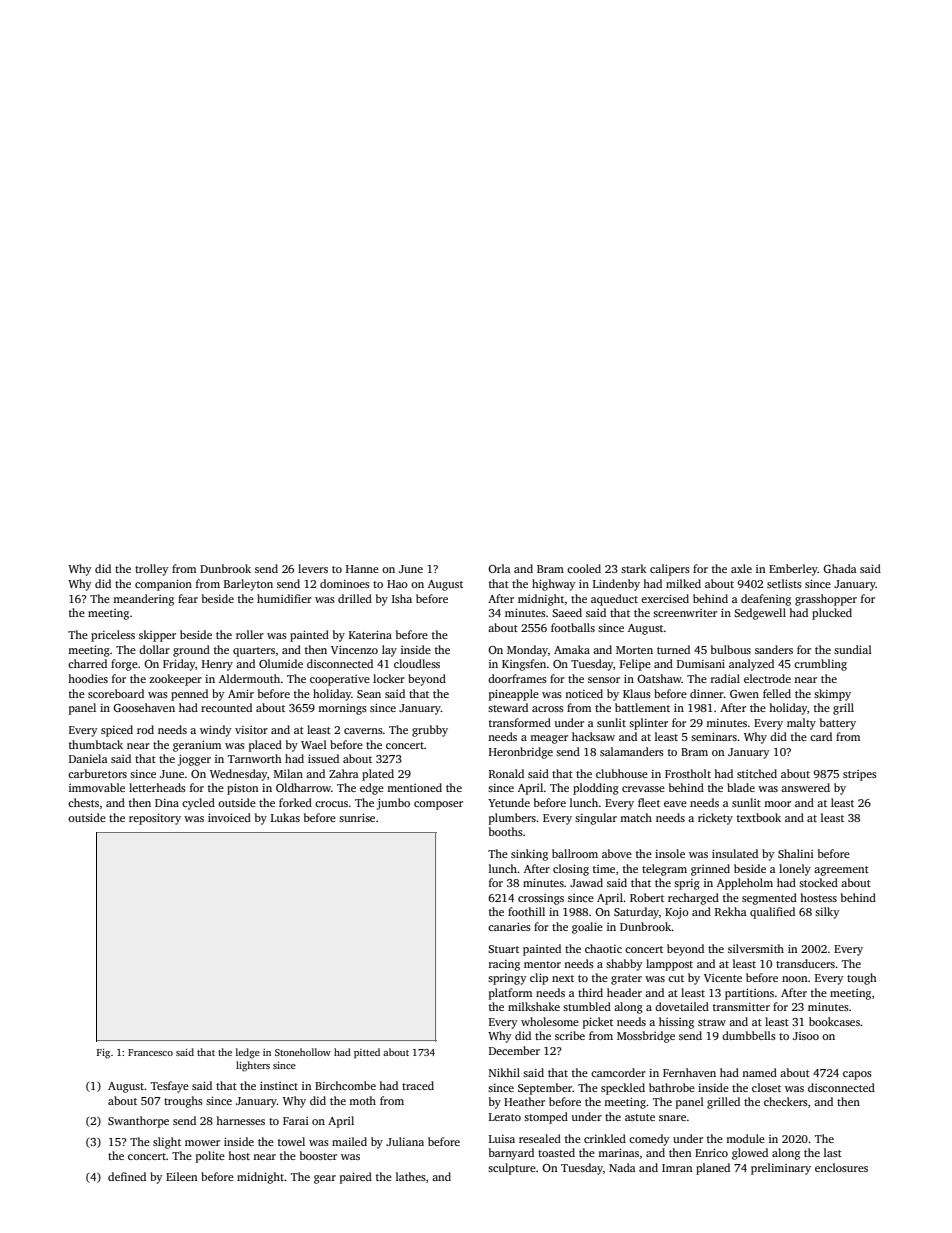 The height and width of the image is (1233, 952). What do you see at coordinates (839, 568) in the image?
I see `Ghada` at bounding box center [839, 568].
